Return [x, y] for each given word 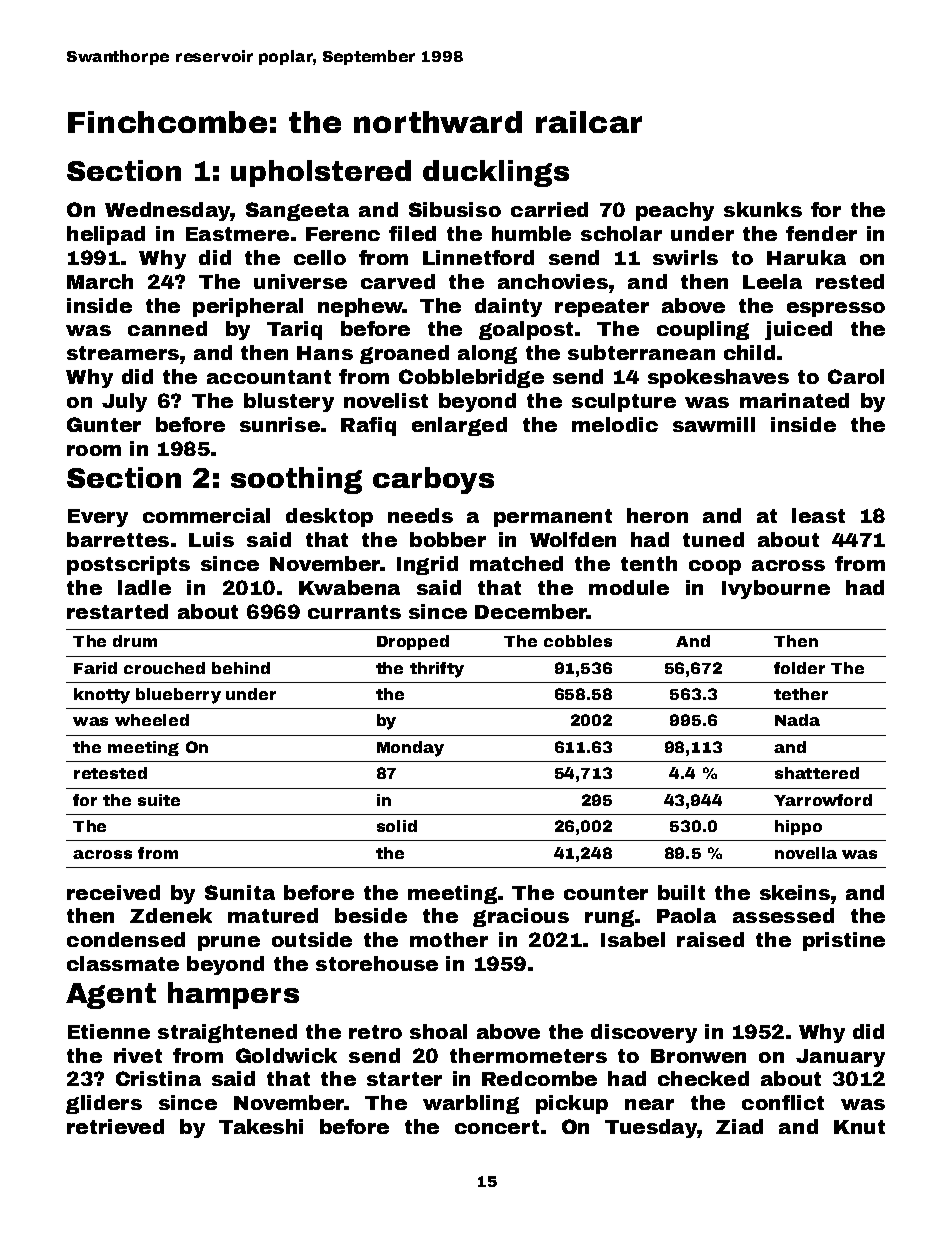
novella [806, 853]
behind [241, 668]
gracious [521, 917]
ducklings [496, 173]
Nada [797, 720]
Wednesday [168, 211]
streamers [123, 353]
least [818, 515]
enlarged [459, 426]
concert [497, 1127]
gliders [104, 1104]
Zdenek [171, 915]
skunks [763, 209]
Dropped [413, 642]
